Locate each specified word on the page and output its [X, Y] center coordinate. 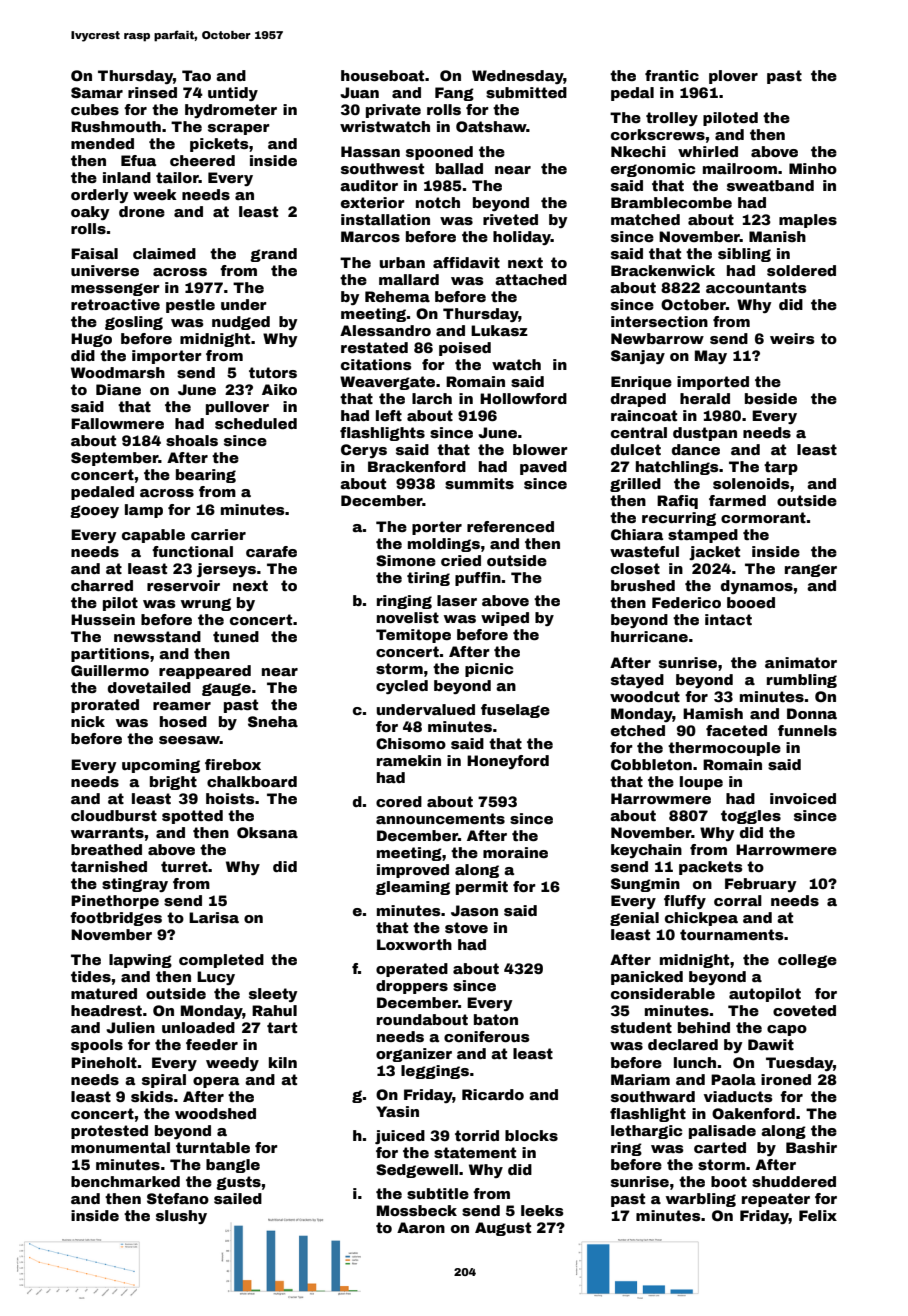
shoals [192, 440]
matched [645, 219]
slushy [181, 1217]
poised [465, 349]
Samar [97, 92]
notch [438, 202]
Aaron [421, 1227]
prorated [105, 706]
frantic [672, 75]
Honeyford [508, 762]
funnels [807, 730]
